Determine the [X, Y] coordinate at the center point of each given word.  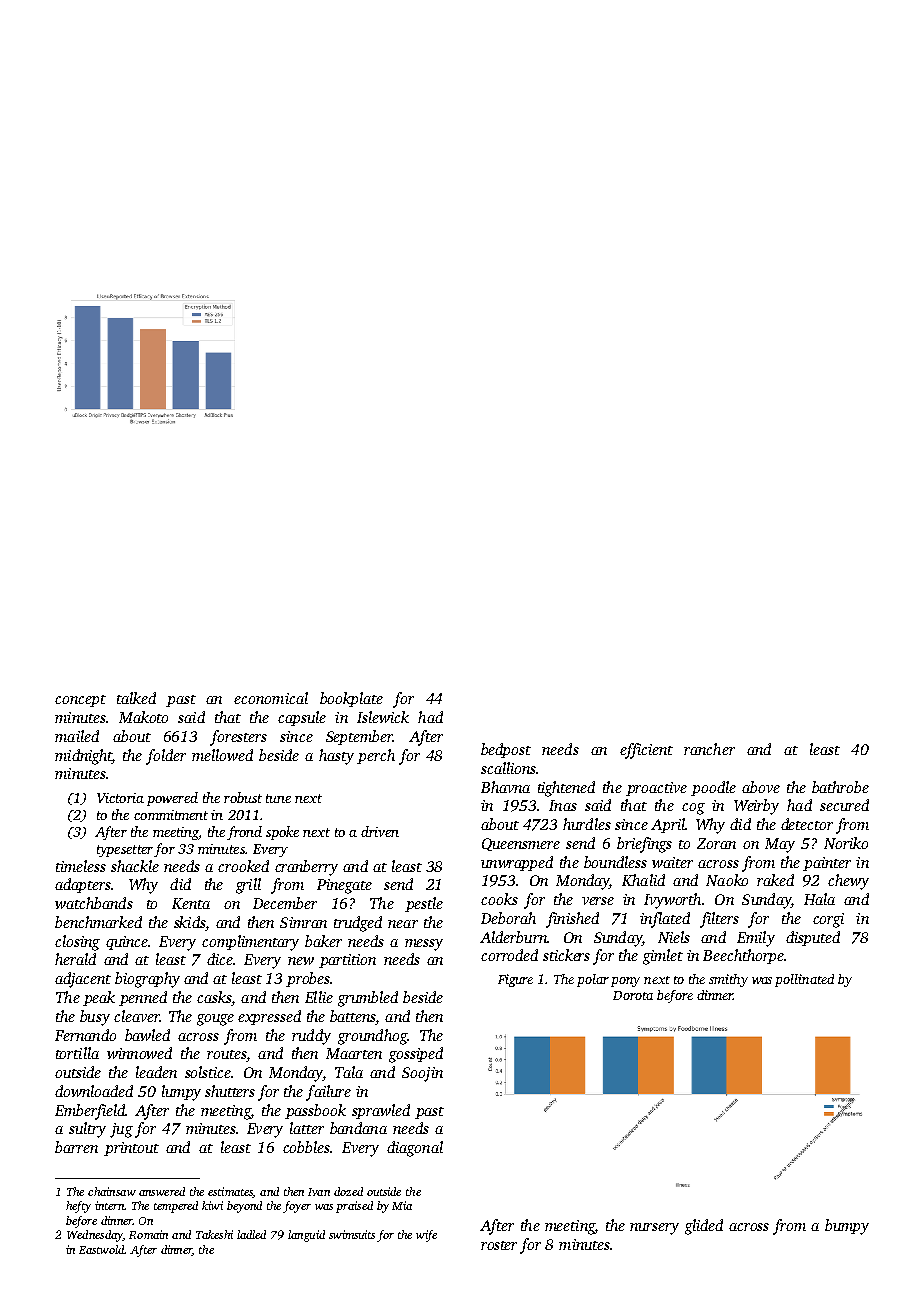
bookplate [351, 699]
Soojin [422, 1074]
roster [499, 1245]
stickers [566, 955]
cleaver [137, 1016]
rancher [709, 749]
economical [271, 698]
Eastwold [102, 1249]
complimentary [250, 943]
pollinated [804, 980]
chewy [848, 882]
